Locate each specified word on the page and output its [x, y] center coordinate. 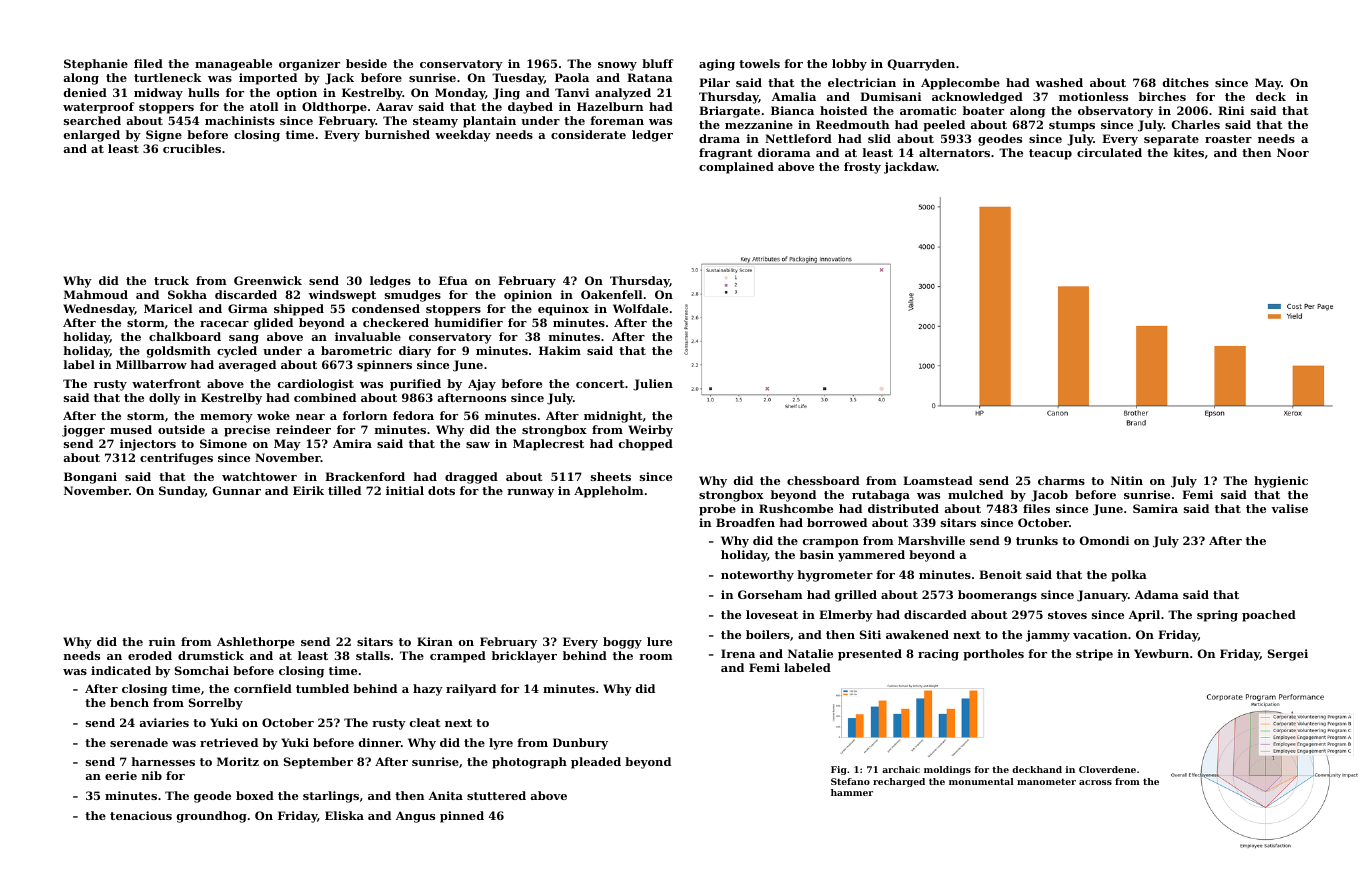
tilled [344, 490]
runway [530, 493]
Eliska [344, 815]
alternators [954, 152]
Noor [1293, 152]
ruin [162, 641]
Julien [653, 385]
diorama [784, 152]
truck [171, 280]
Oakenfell [611, 294]
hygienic [1281, 482]
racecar [224, 324]
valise [1289, 508]
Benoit [1000, 574]
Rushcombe [796, 508]
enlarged [92, 136]
